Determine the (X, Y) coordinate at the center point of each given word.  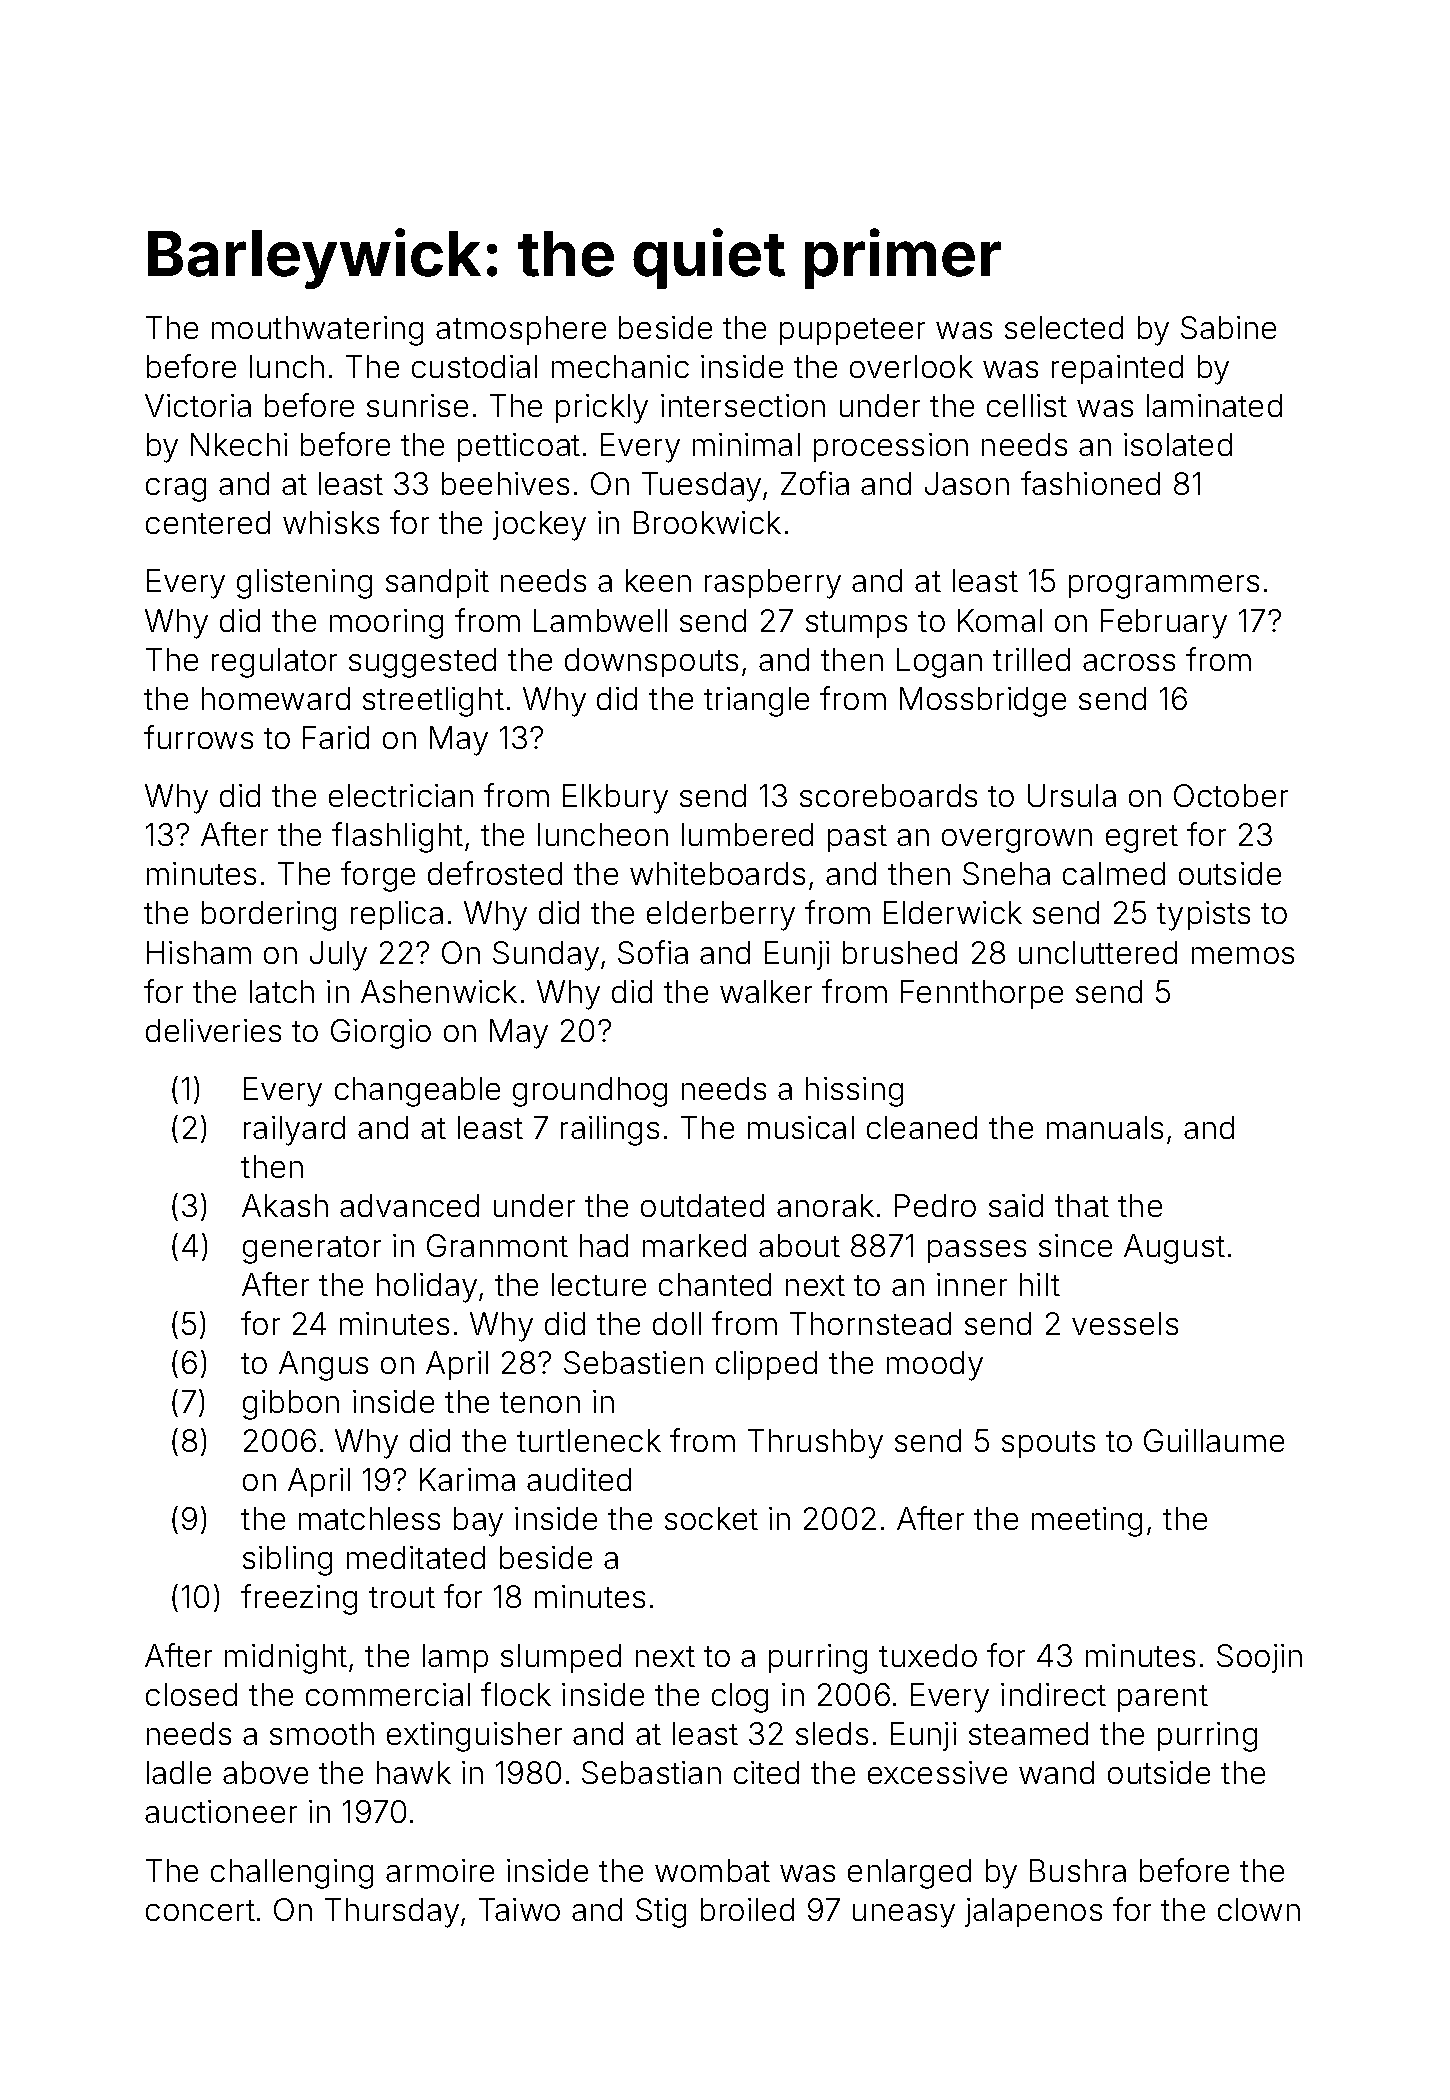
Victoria (198, 405)
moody (935, 1366)
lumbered (747, 834)
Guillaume (1214, 1440)
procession (891, 447)
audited (579, 1479)
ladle (179, 1772)
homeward (276, 698)
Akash (285, 1205)
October (1231, 795)
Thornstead (870, 1323)
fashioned (1090, 483)
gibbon (291, 1405)
